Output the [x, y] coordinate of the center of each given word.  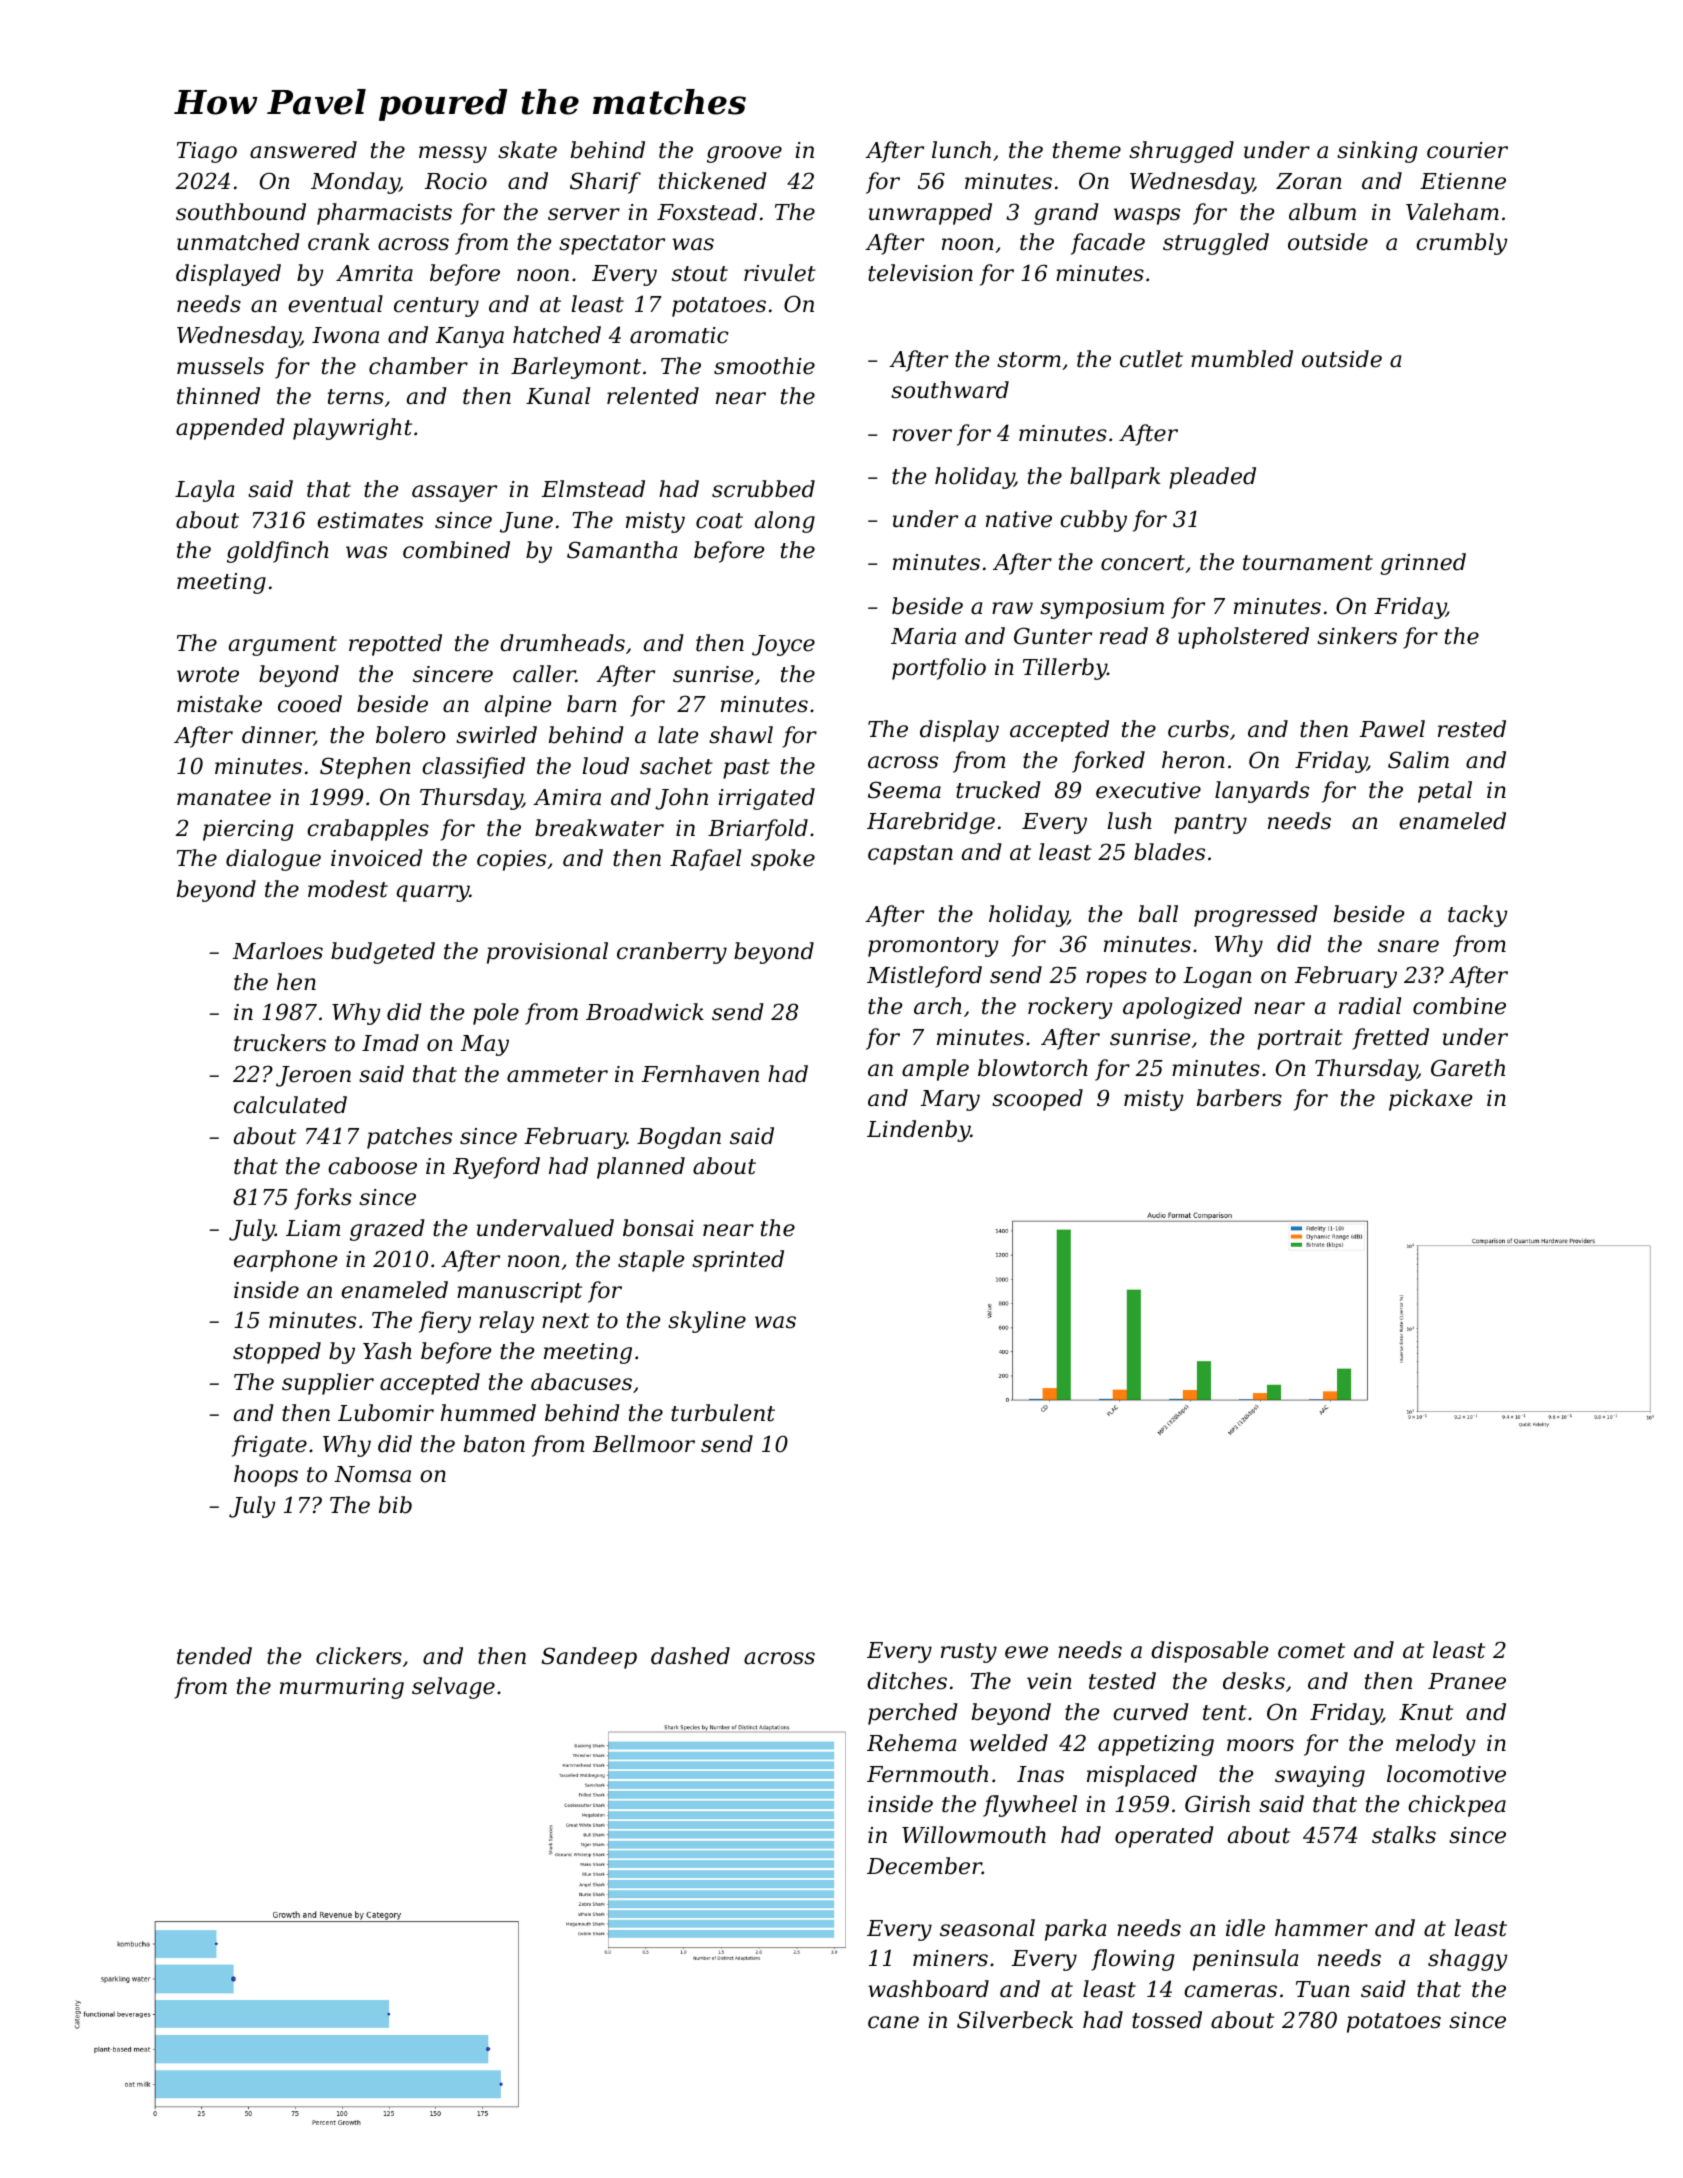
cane [893, 2022]
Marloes [278, 951]
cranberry [672, 953]
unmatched [238, 242]
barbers [1239, 1098]
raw [1012, 608]
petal [1445, 792]
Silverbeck [1015, 2020]
